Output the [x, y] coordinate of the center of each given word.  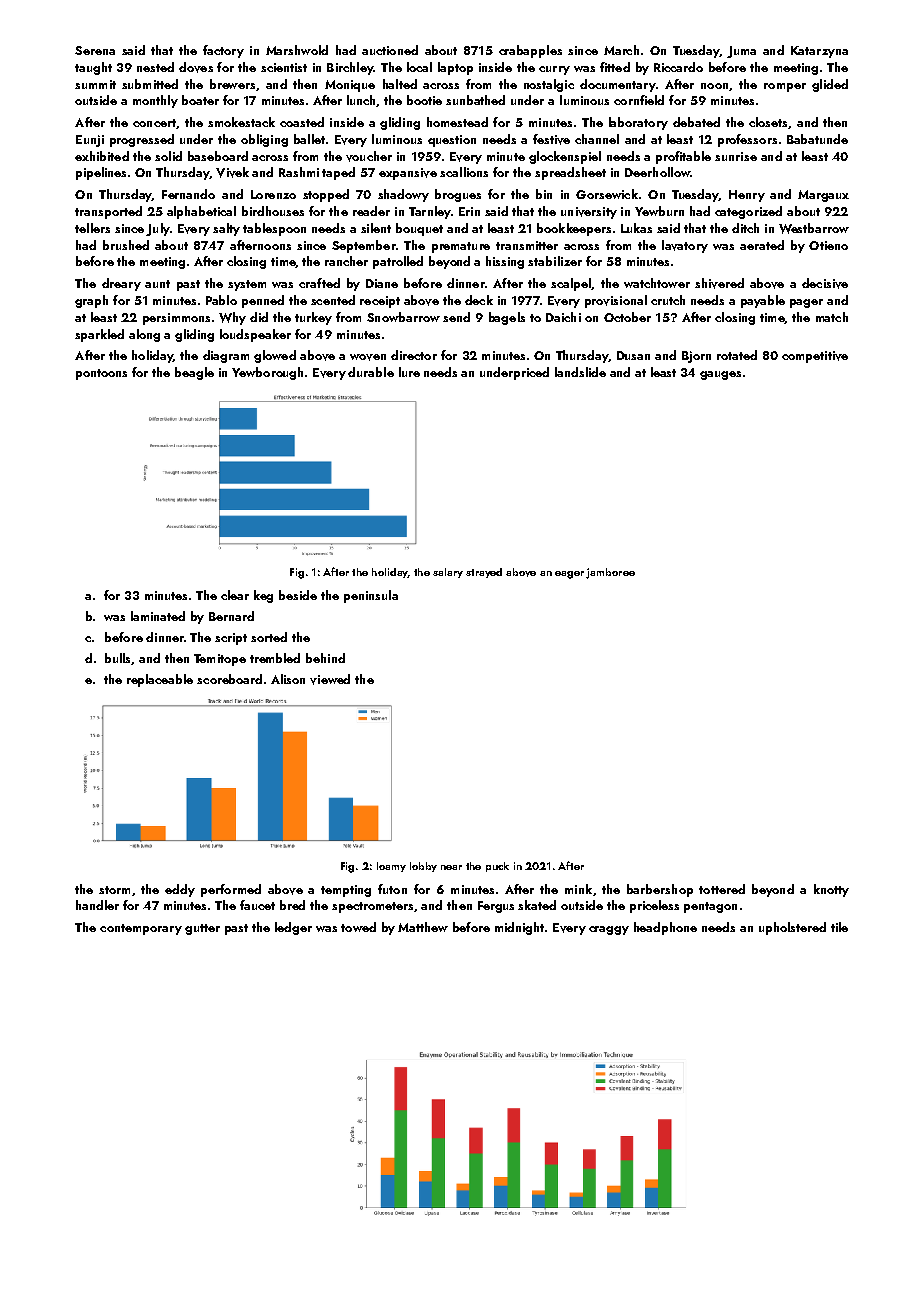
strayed [484, 573]
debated [696, 122]
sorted [269, 637]
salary [448, 573]
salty [226, 229]
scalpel [571, 284]
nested [155, 67]
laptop [455, 68]
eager [569, 575]
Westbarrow [814, 228]
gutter [202, 929]
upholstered [792, 928]
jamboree [610, 573]
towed [358, 927]
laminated [158, 616]
